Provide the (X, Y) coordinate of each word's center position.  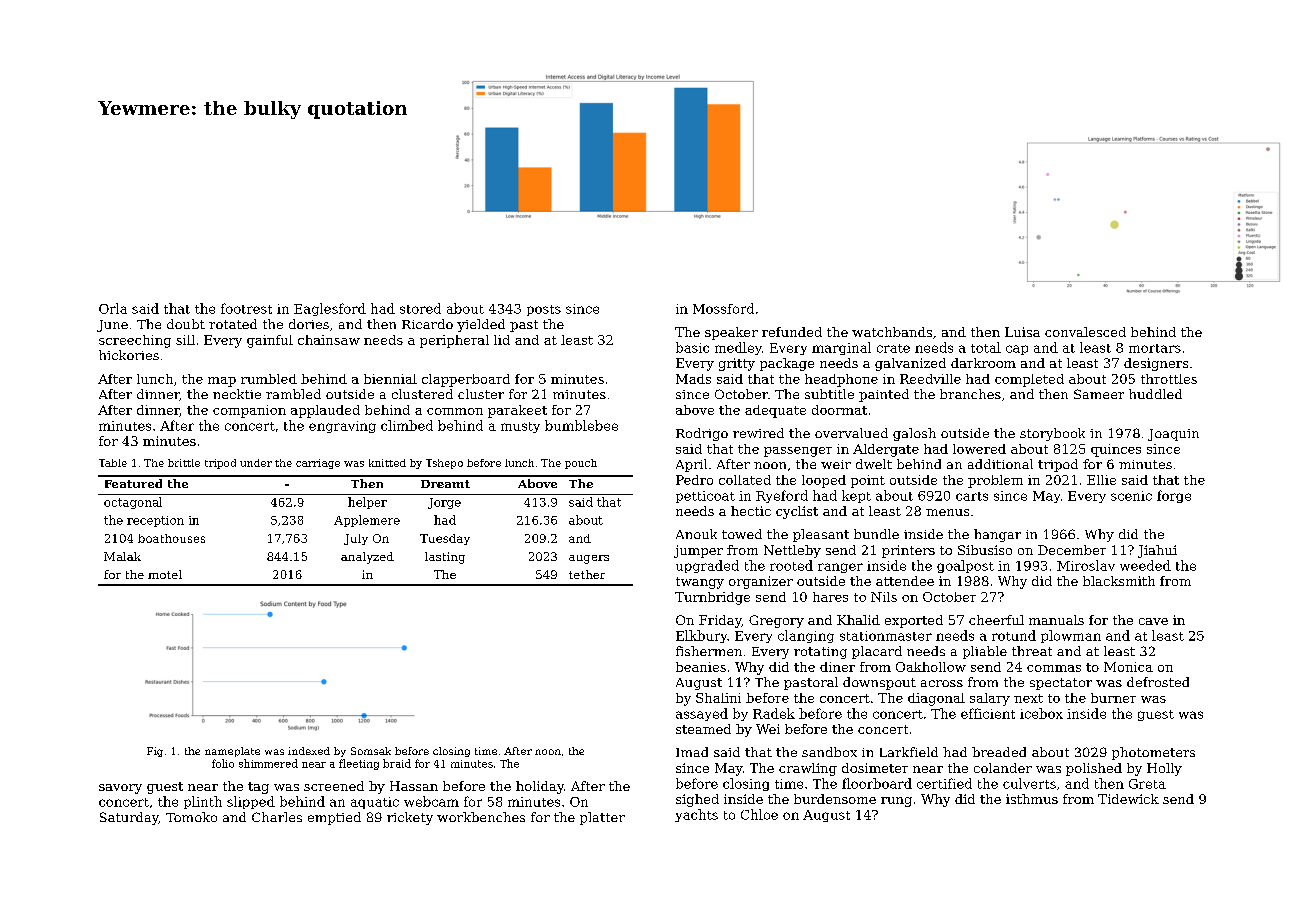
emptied (334, 818)
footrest (246, 308)
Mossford (723, 308)
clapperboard (466, 380)
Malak (122, 556)
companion (249, 411)
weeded (1145, 565)
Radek (774, 713)
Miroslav (1086, 565)
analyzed (367, 558)
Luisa (1022, 332)
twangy (700, 583)
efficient (988, 713)
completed (1029, 380)
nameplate (232, 752)
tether (587, 574)
